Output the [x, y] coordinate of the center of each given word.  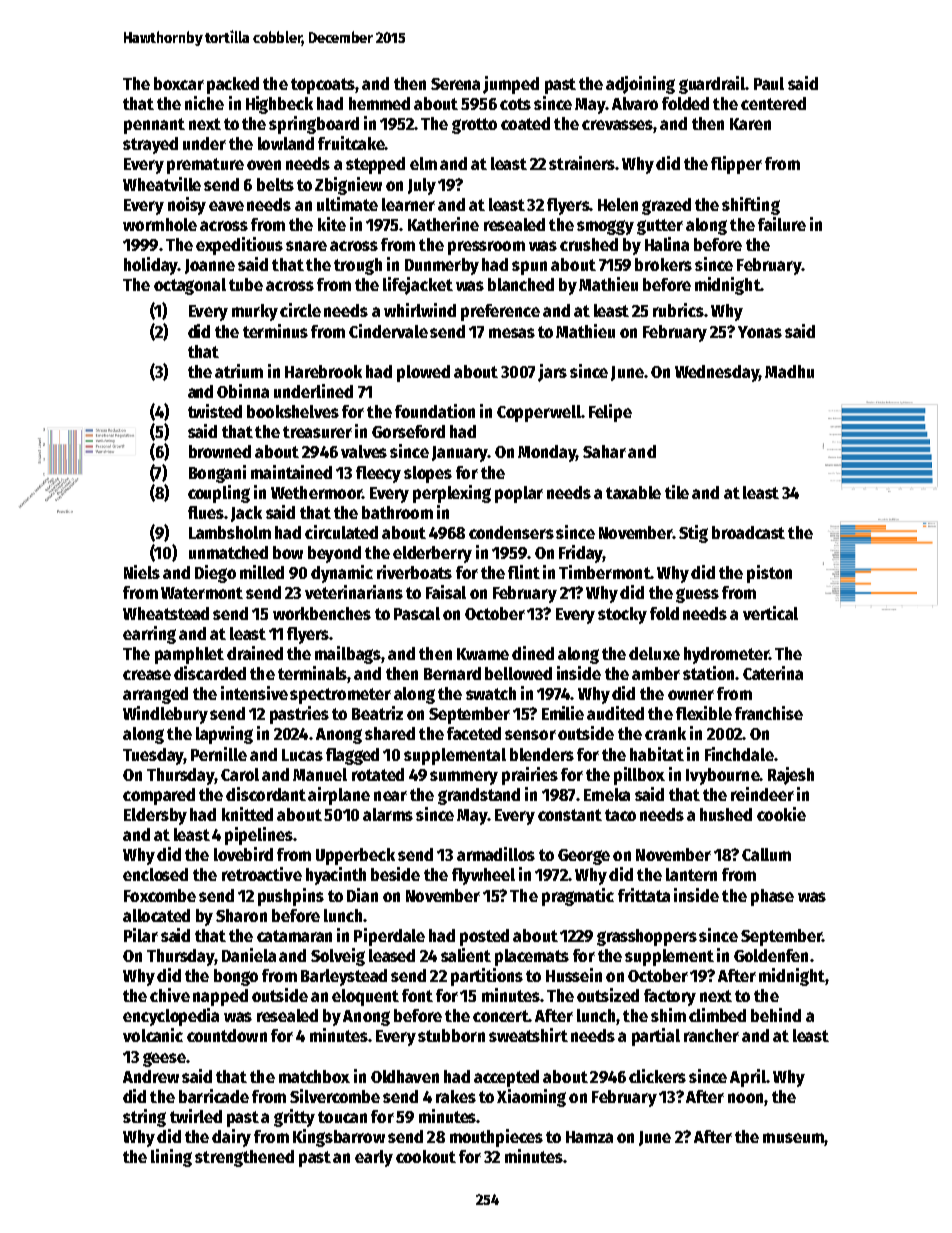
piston [769, 574]
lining [171, 1158]
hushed [726, 814]
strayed [150, 145]
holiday [151, 266]
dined [533, 653]
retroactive [262, 874]
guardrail [712, 85]
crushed [589, 244]
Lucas [302, 755]
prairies [530, 776]
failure [782, 224]
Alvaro [635, 103]
